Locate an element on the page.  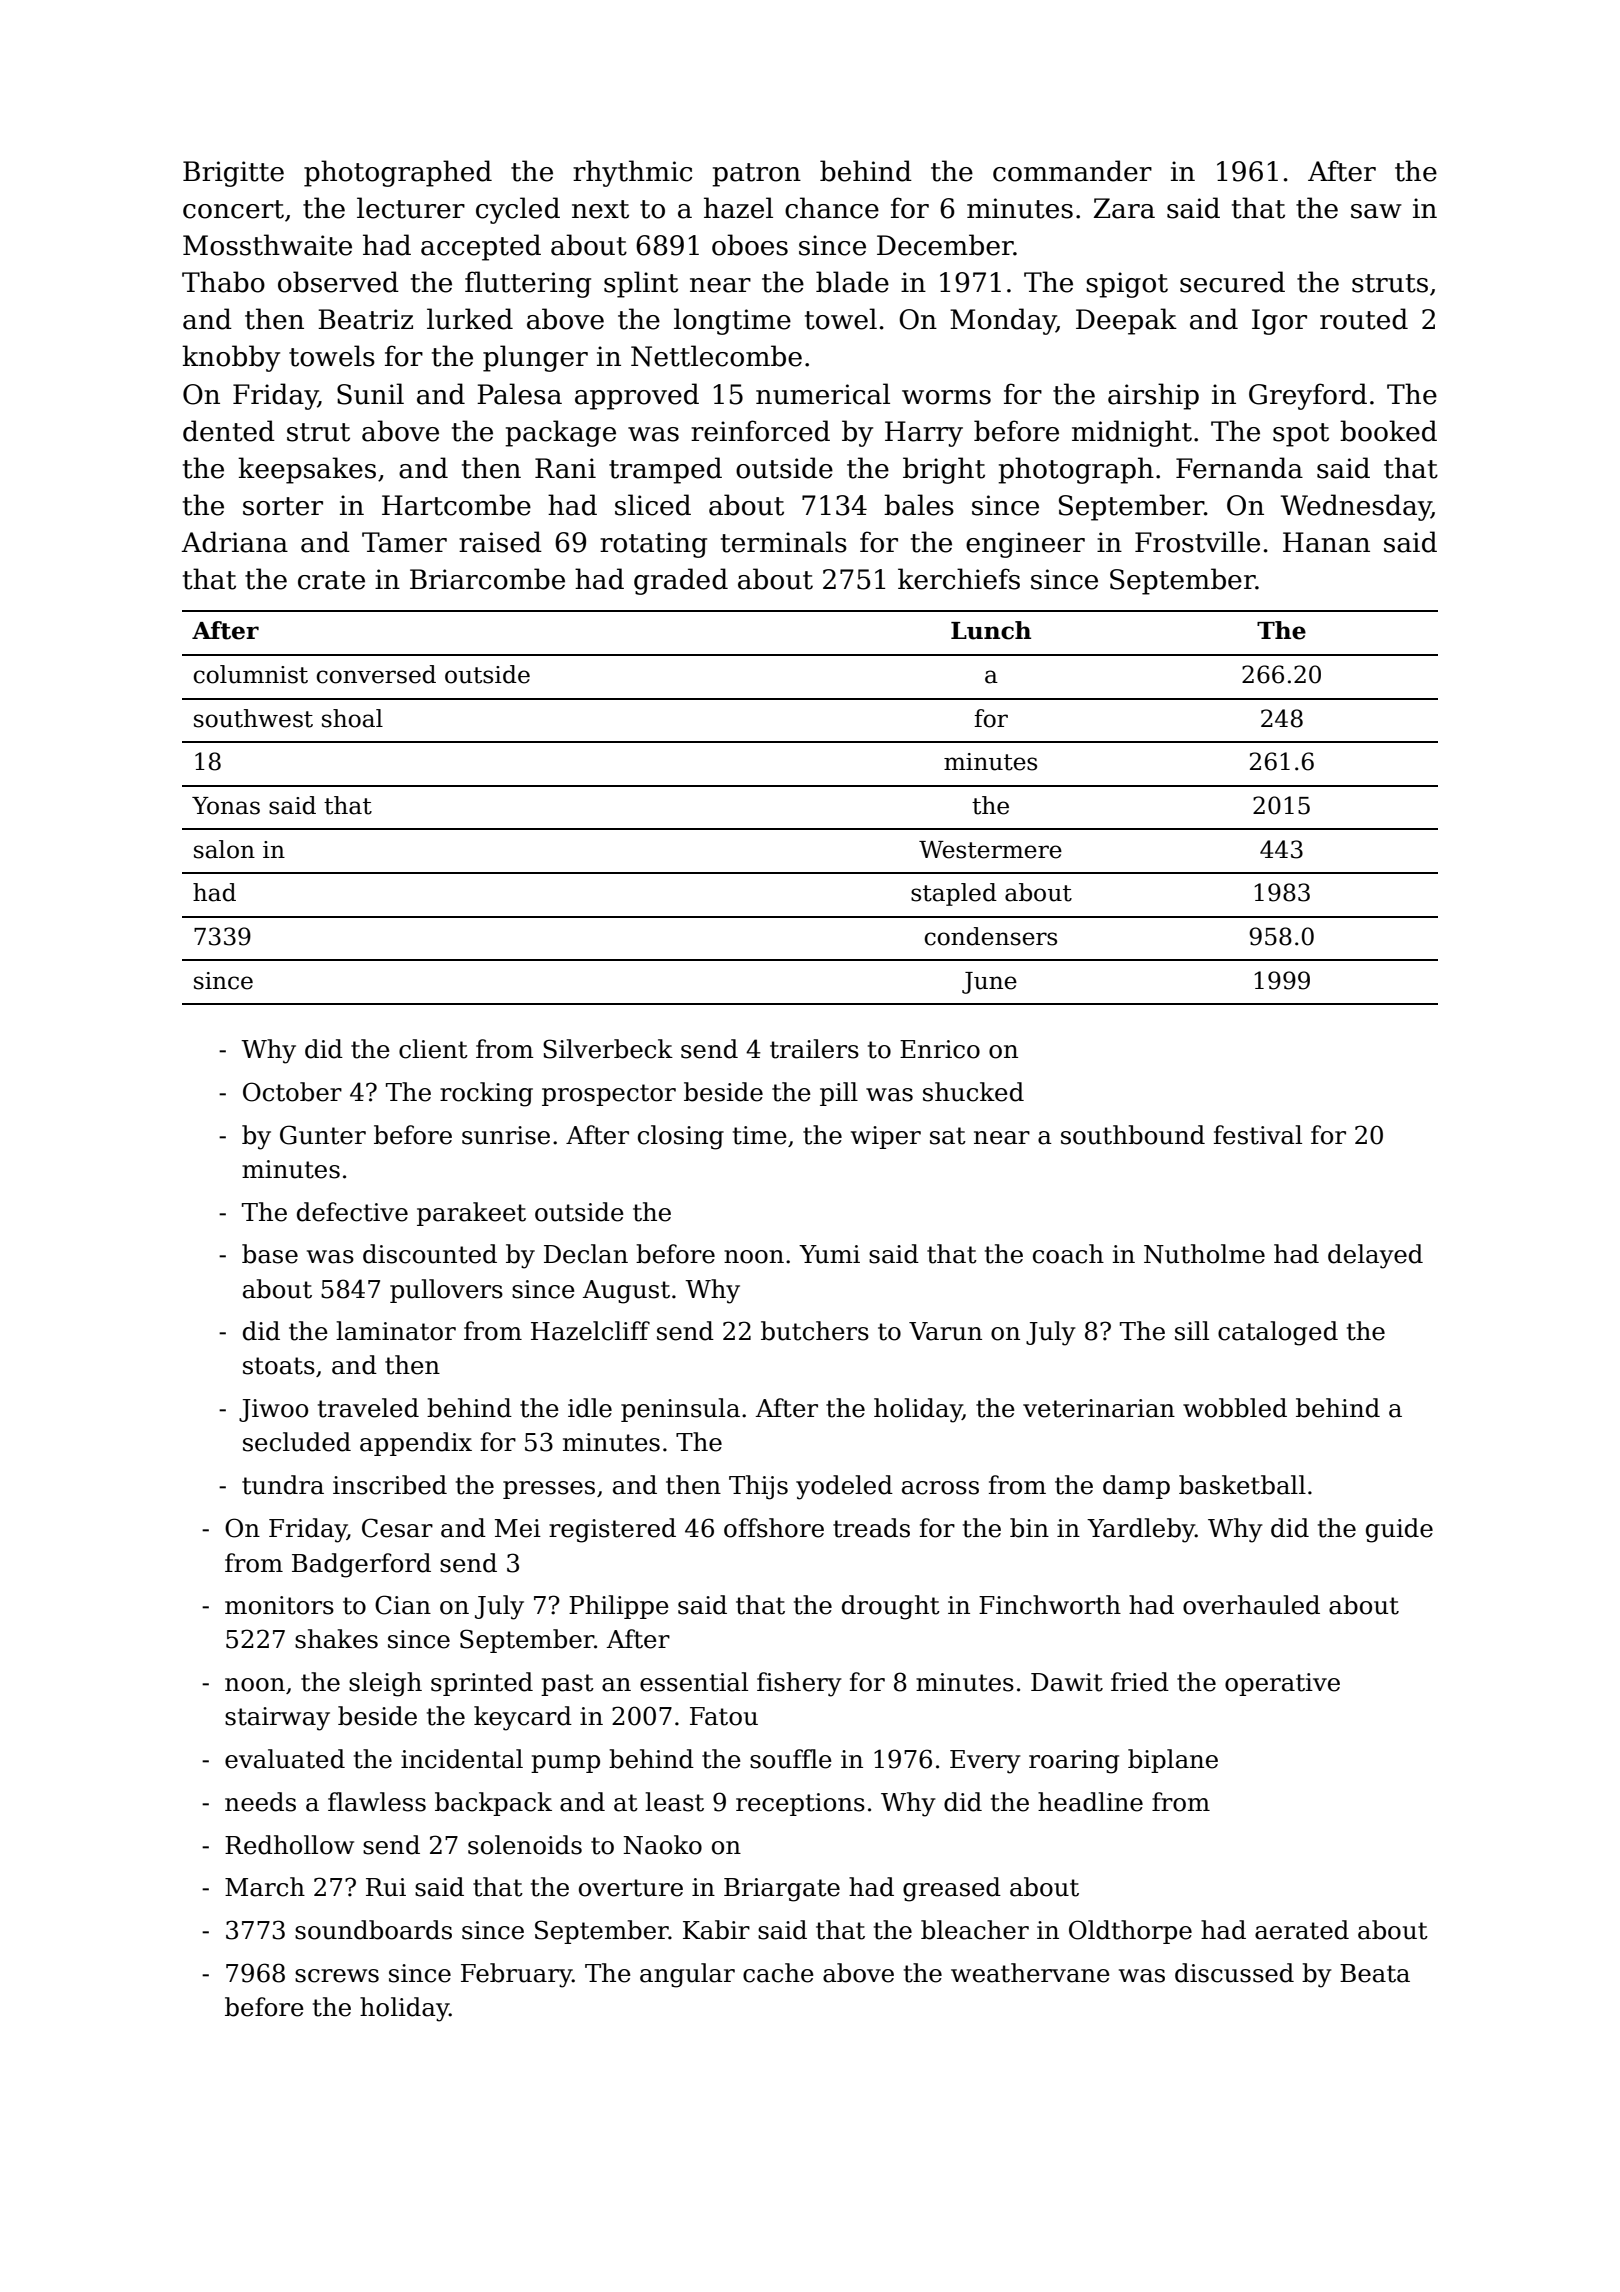
Lunch is located at coordinates (991, 630).
